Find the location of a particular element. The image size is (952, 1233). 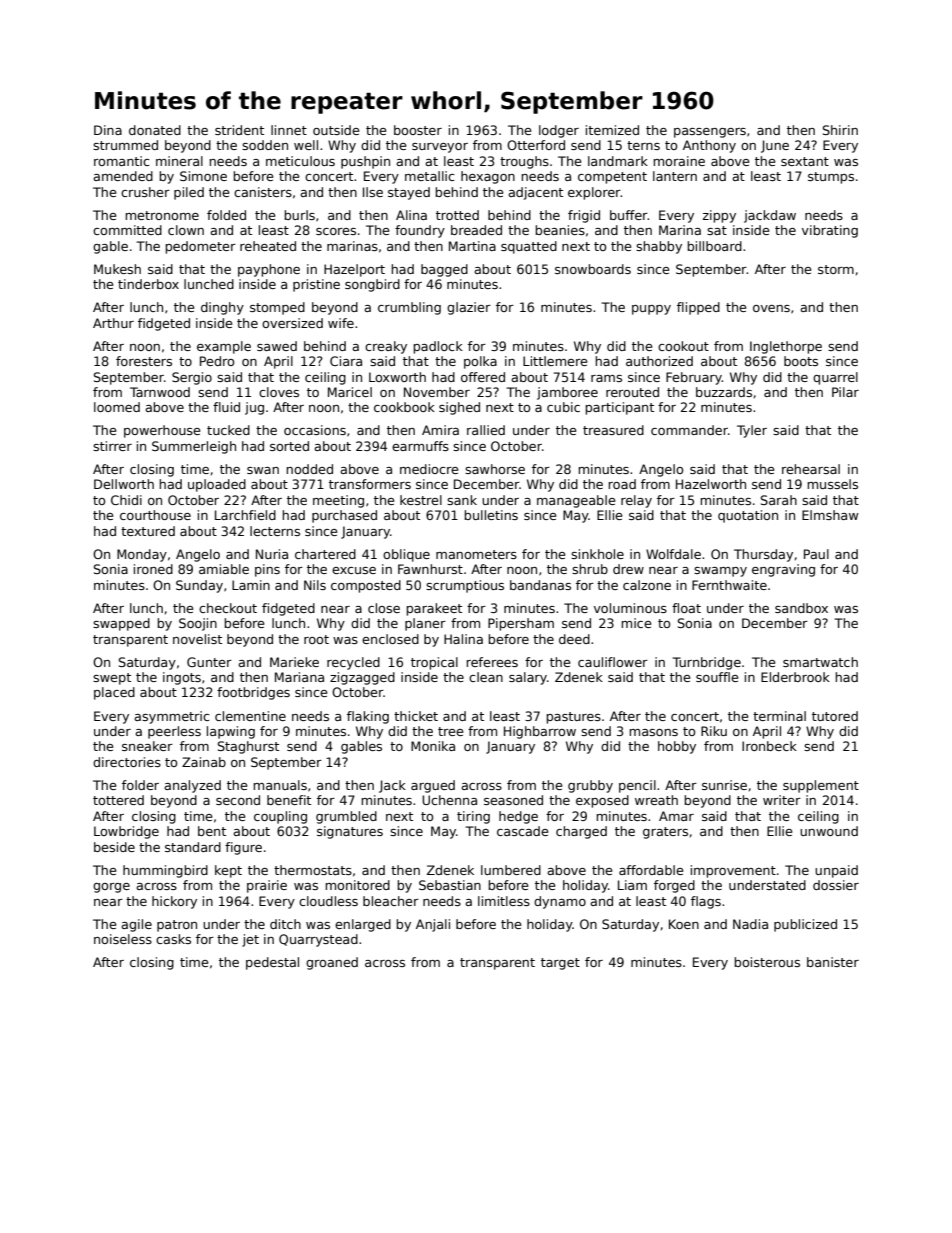

sank is located at coordinates (462, 500).
